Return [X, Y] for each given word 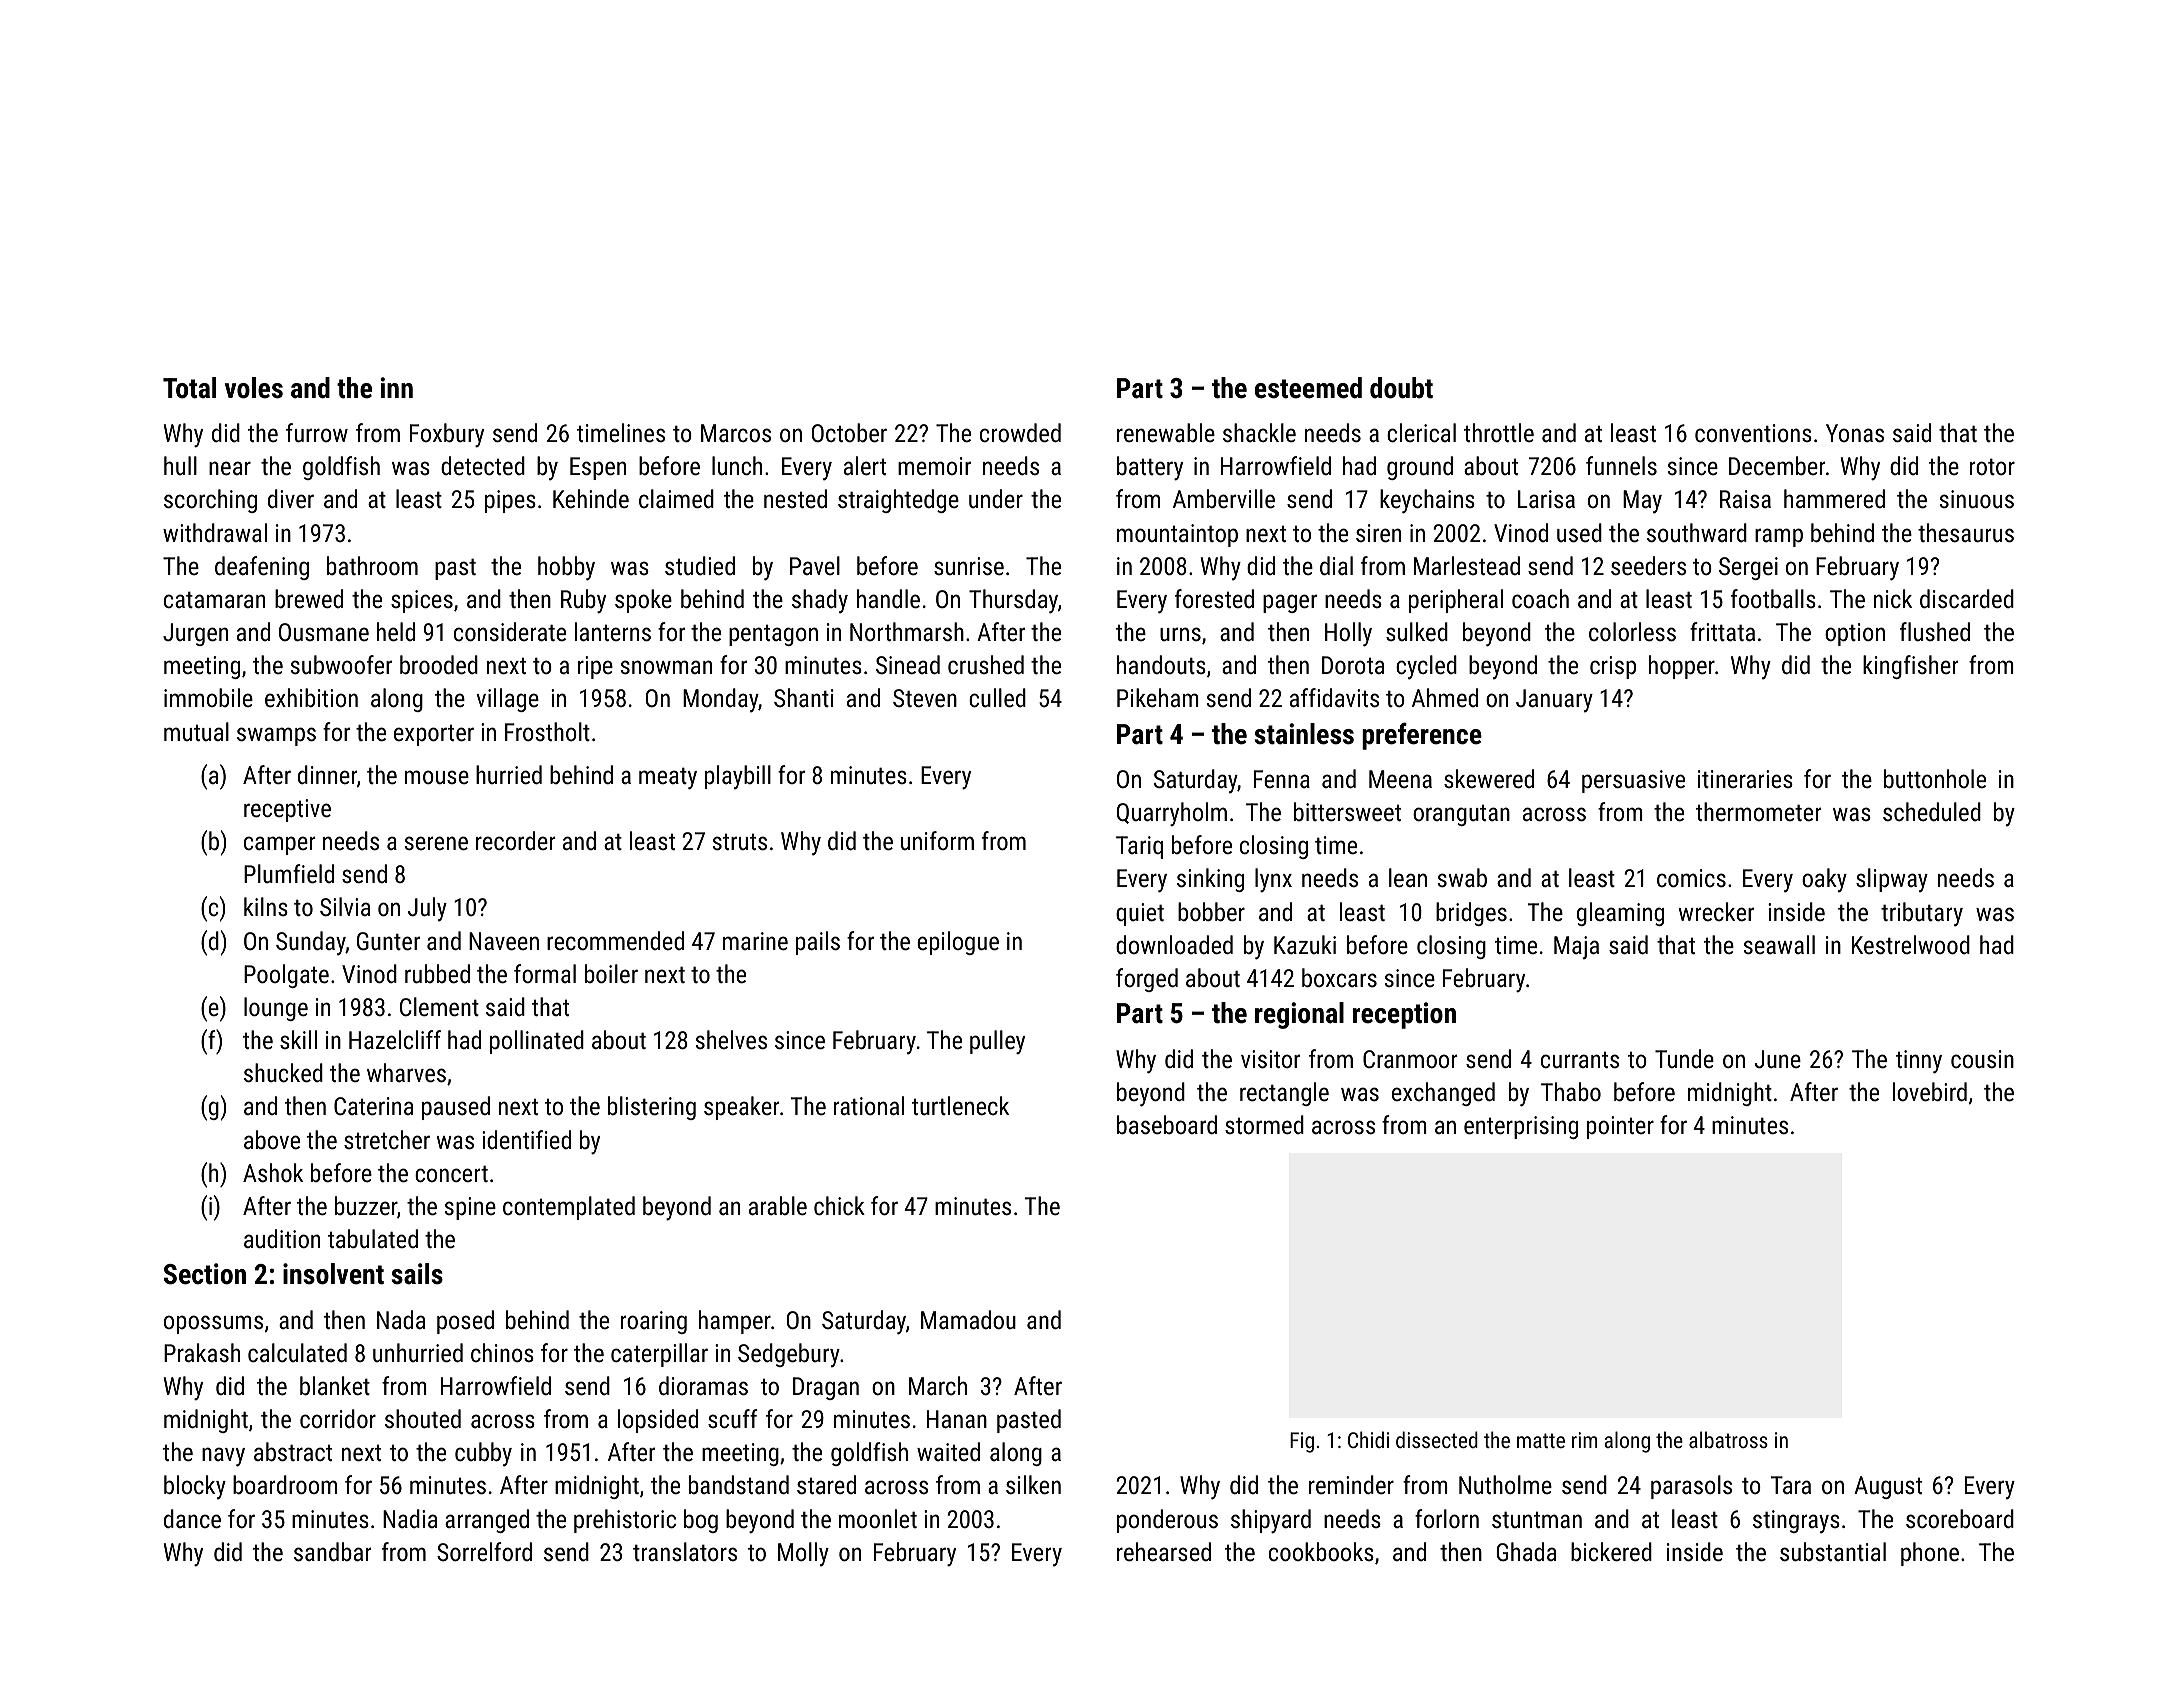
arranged [487, 1521]
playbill [738, 777]
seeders [1648, 565]
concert [451, 1173]
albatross [1728, 1439]
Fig [1302, 1442]
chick [839, 1205]
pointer [1620, 1127]
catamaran [214, 599]
